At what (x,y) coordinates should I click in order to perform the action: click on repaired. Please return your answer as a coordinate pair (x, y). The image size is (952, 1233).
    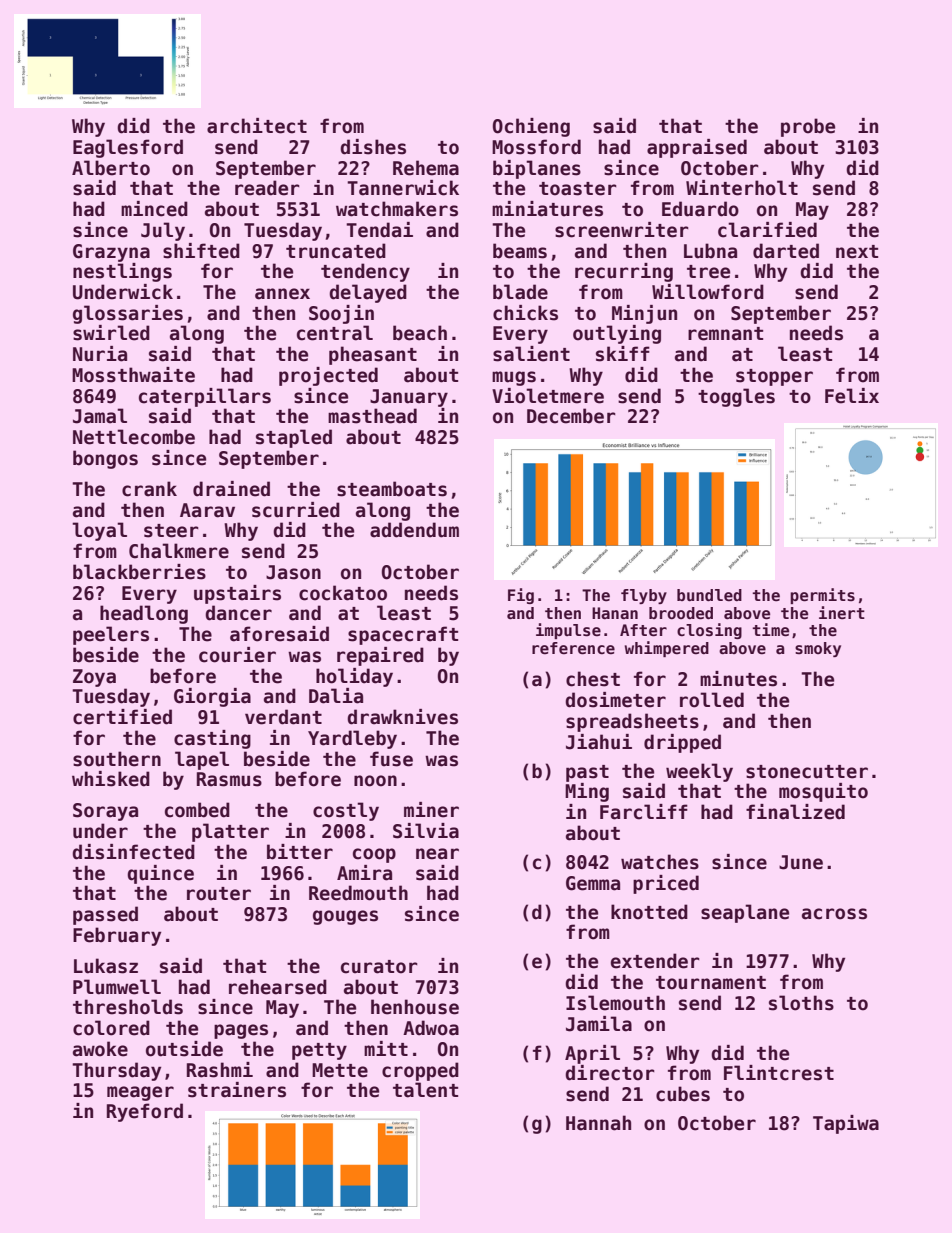
    Looking at the image, I should click on (380, 656).
